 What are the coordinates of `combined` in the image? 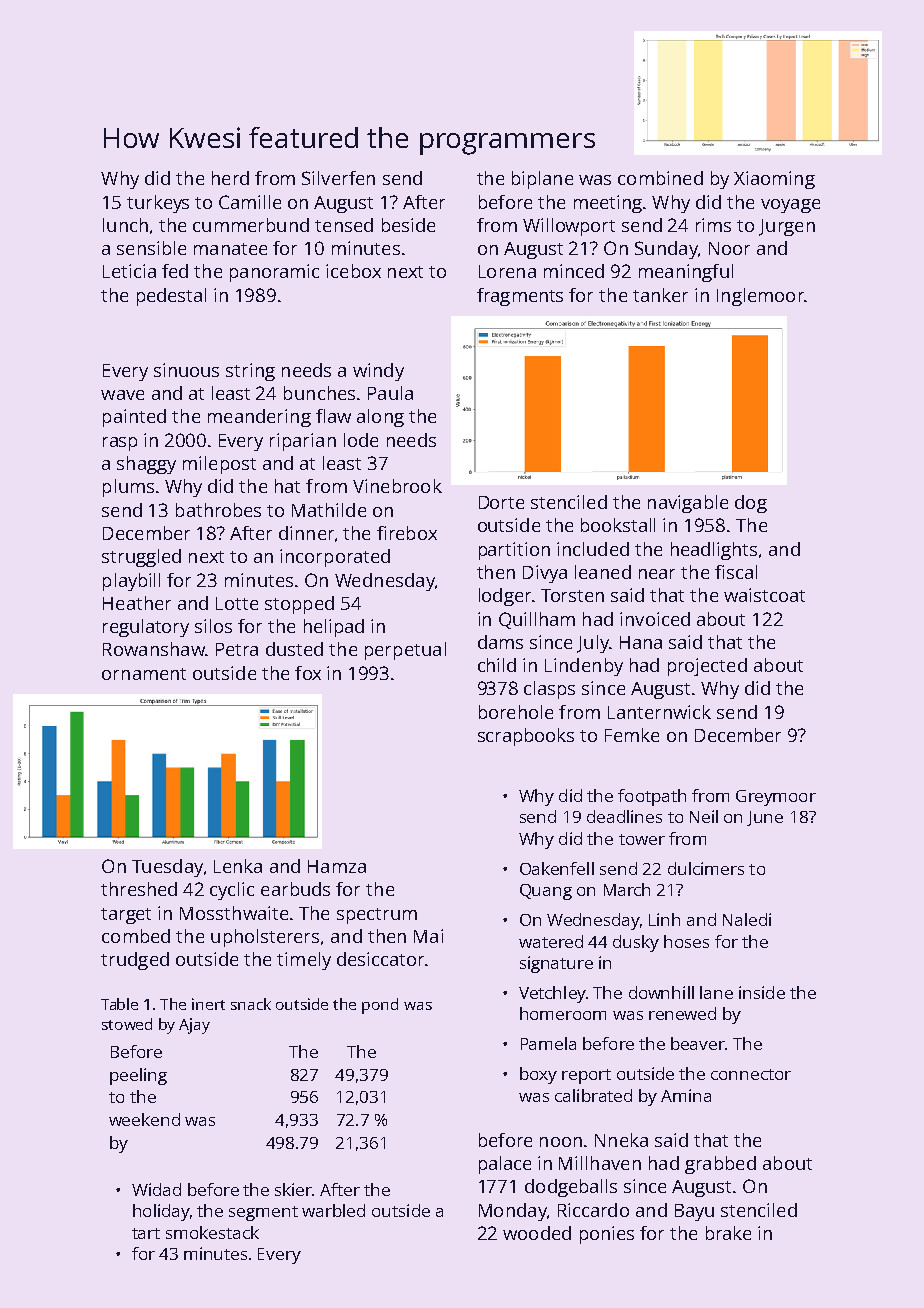 It's located at (660, 178).
